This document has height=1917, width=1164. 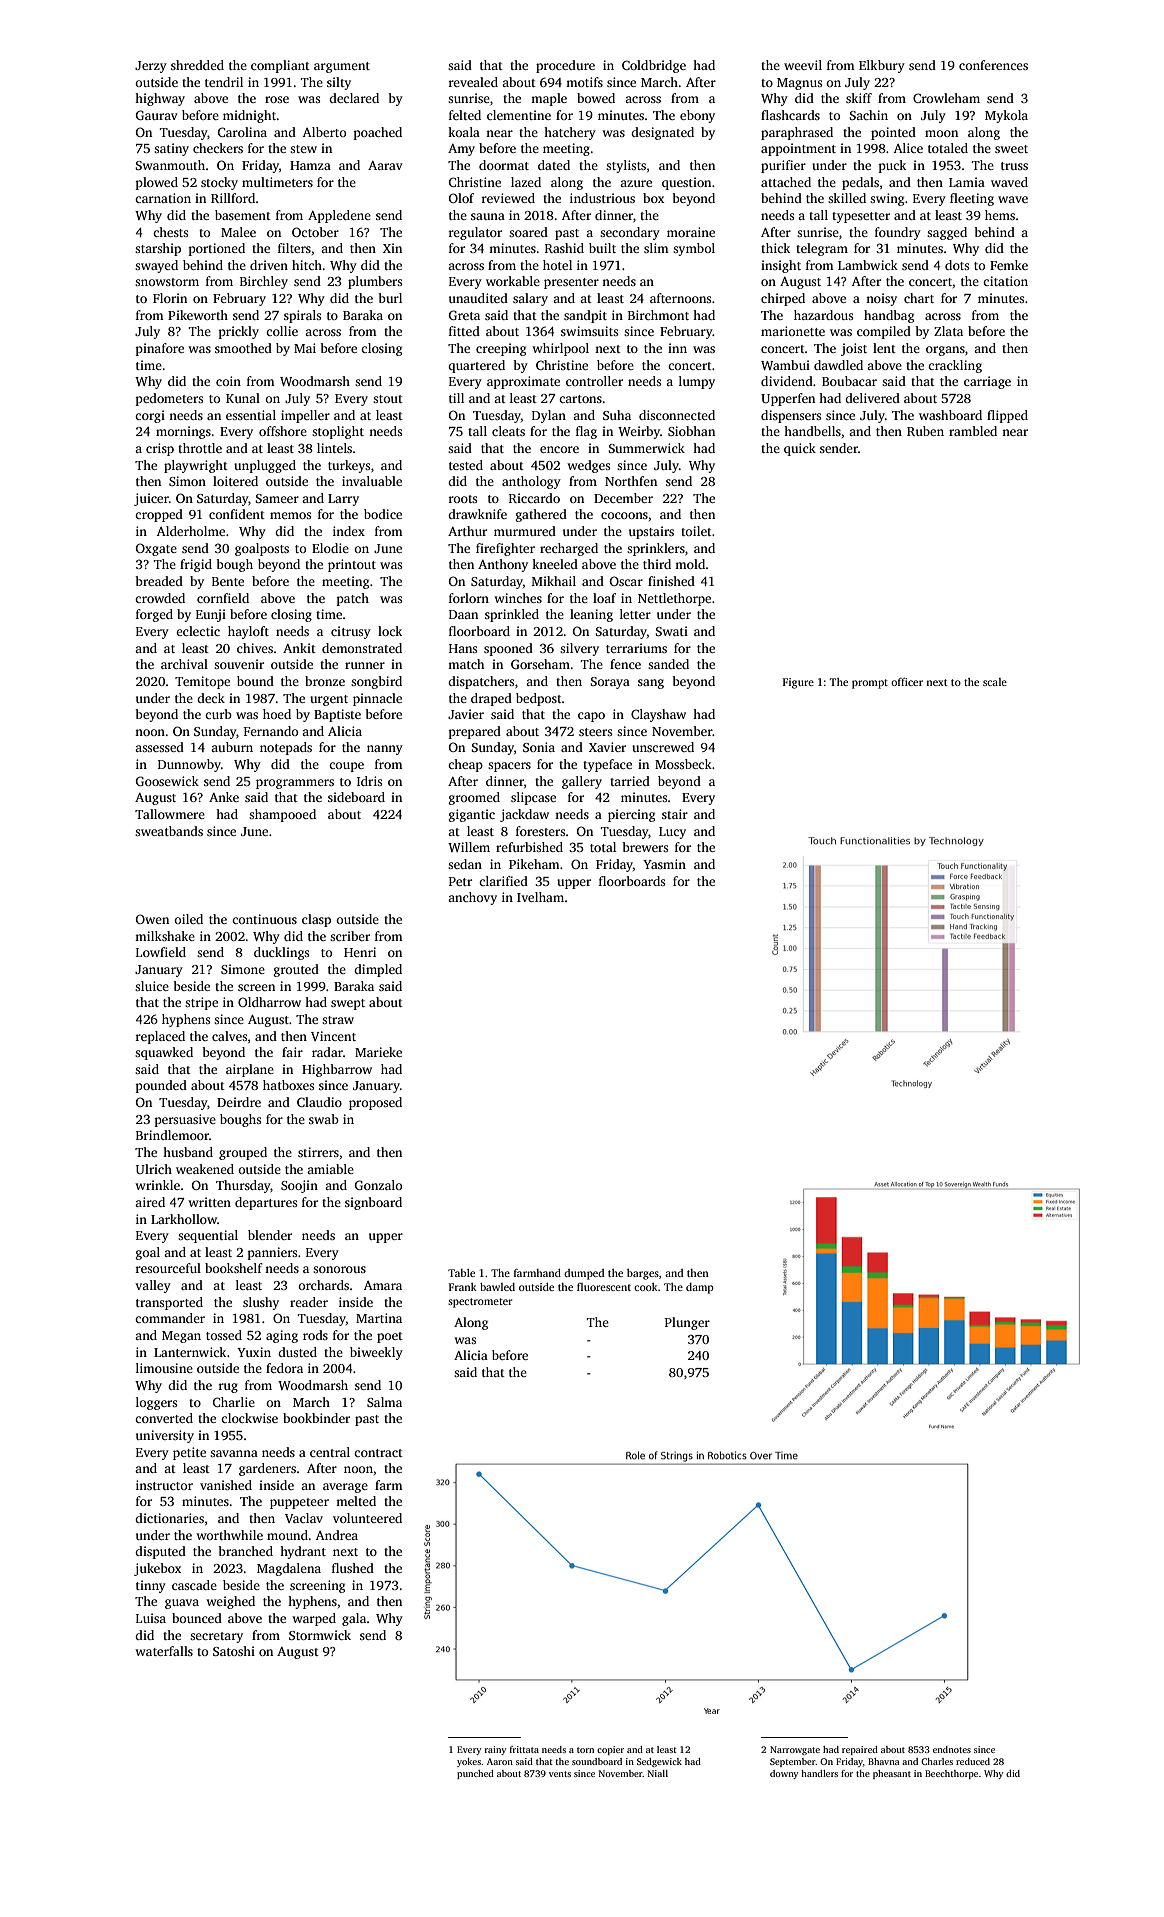 What do you see at coordinates (993, 65) in the document?
I see `conferences` at bounding box center [993, 65].
